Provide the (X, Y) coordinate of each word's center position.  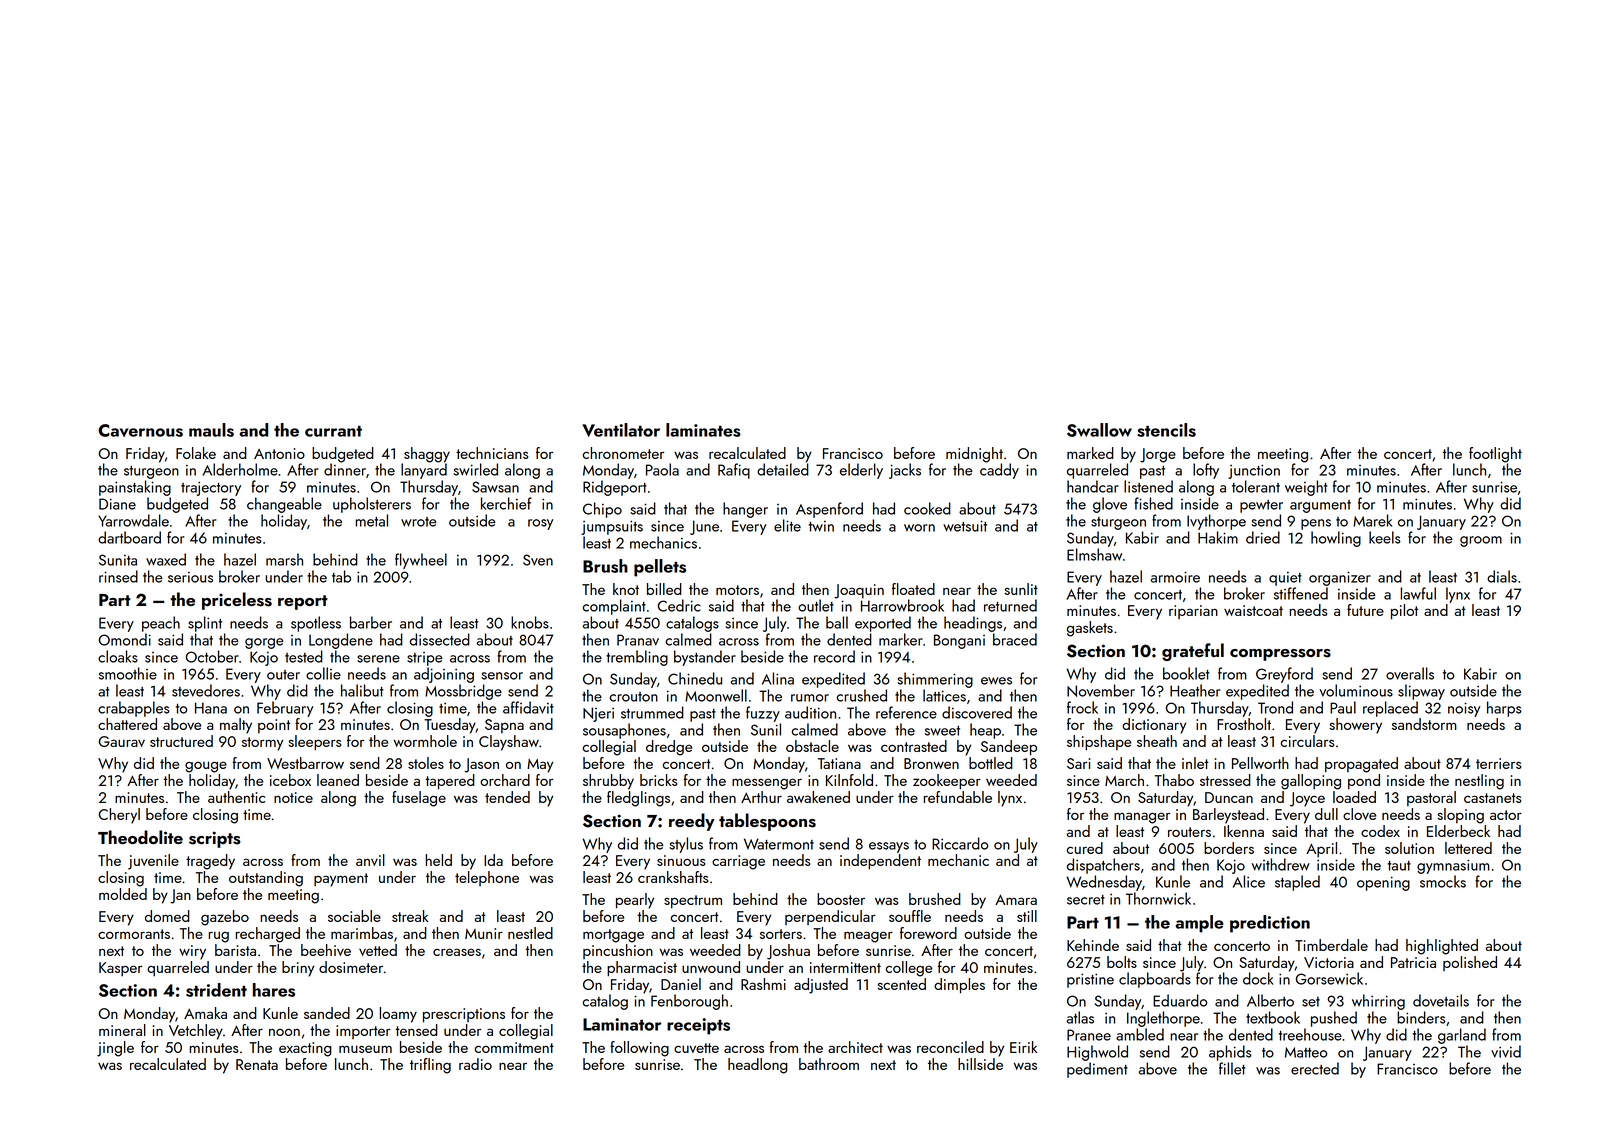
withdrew (1281, 864)
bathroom (829, 1064)
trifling (430, 1066)
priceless (237, 601)
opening (1383, 883)
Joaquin (859, 591)
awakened (818, 797)
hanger (745, 510)
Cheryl (119, 816)
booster (841, 899)
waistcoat (1253, 610)
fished (1153, 503)
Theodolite (140, 837)
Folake (196, 453)
